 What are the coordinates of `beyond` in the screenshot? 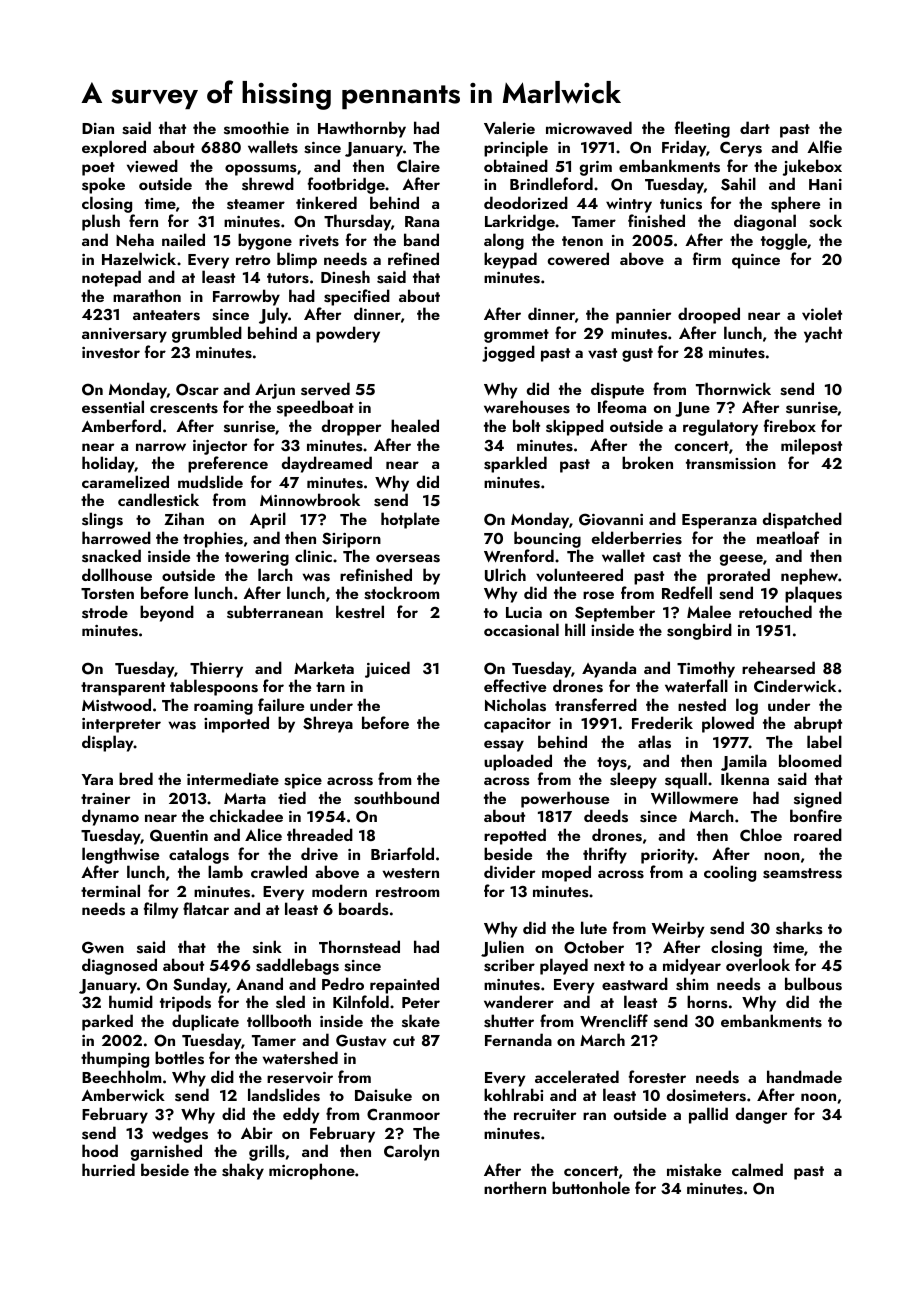 It's located at (167, 613).
